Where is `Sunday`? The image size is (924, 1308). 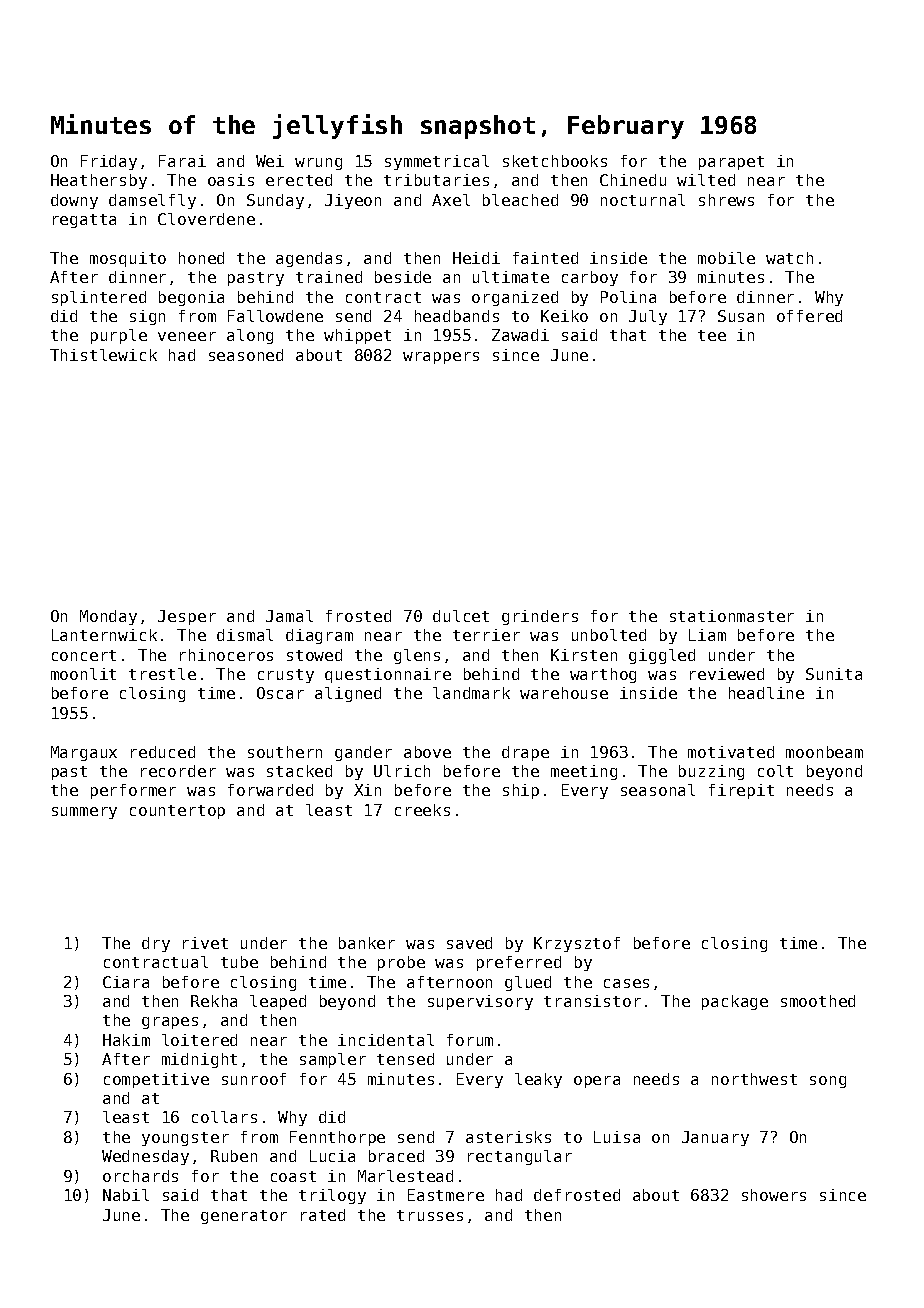 Sunday is located at coordinates (275, 201).
